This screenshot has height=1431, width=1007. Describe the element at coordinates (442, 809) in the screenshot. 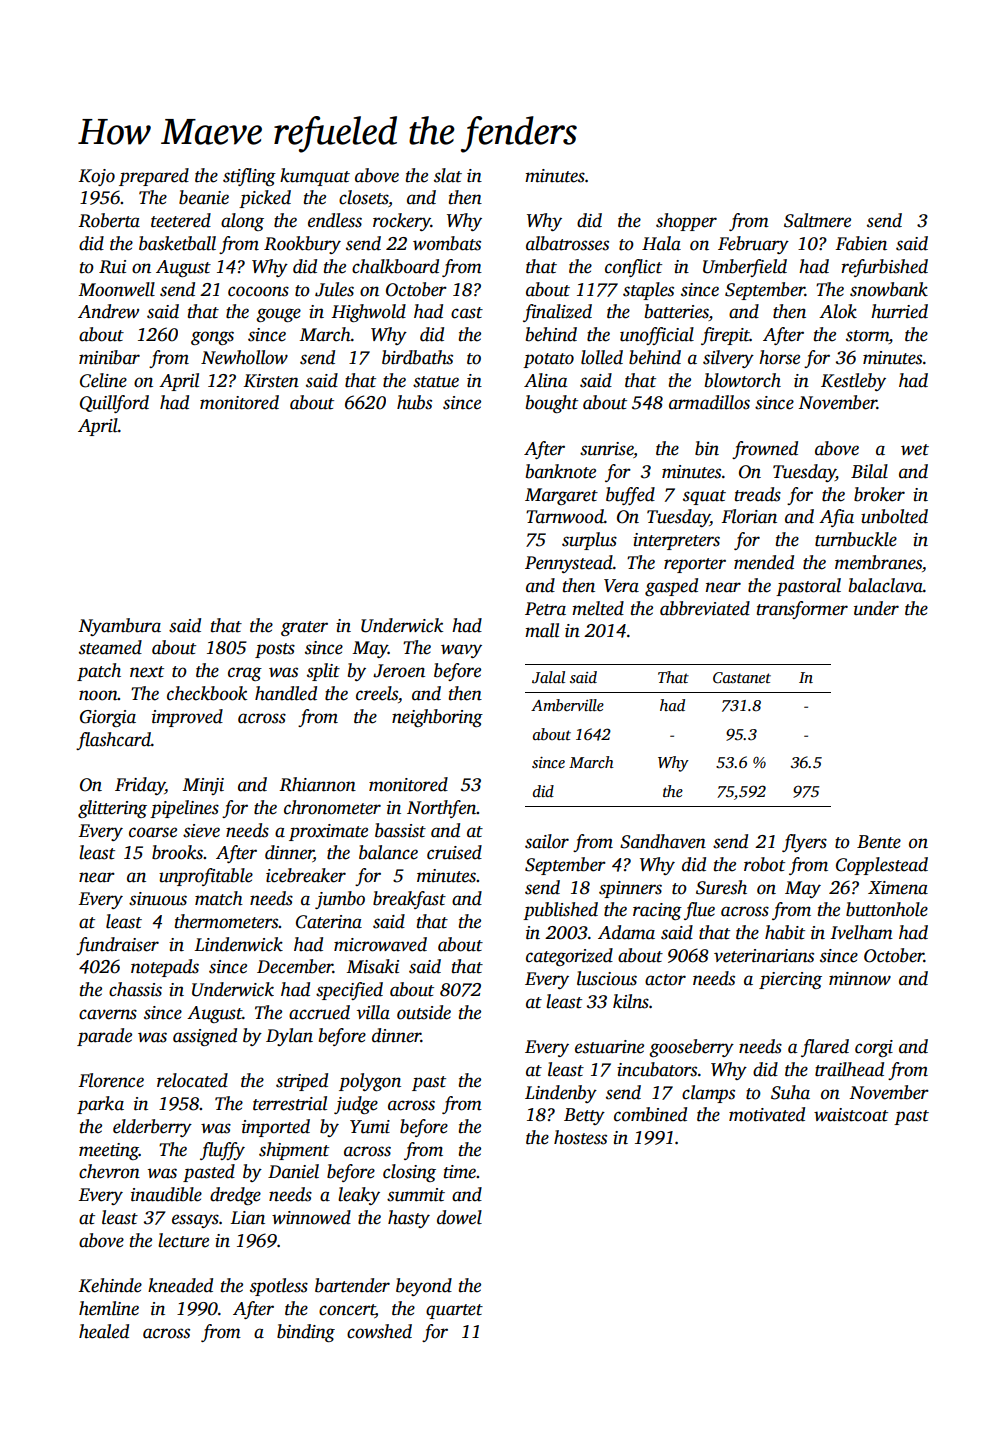

I see `Northfen` at that location.
